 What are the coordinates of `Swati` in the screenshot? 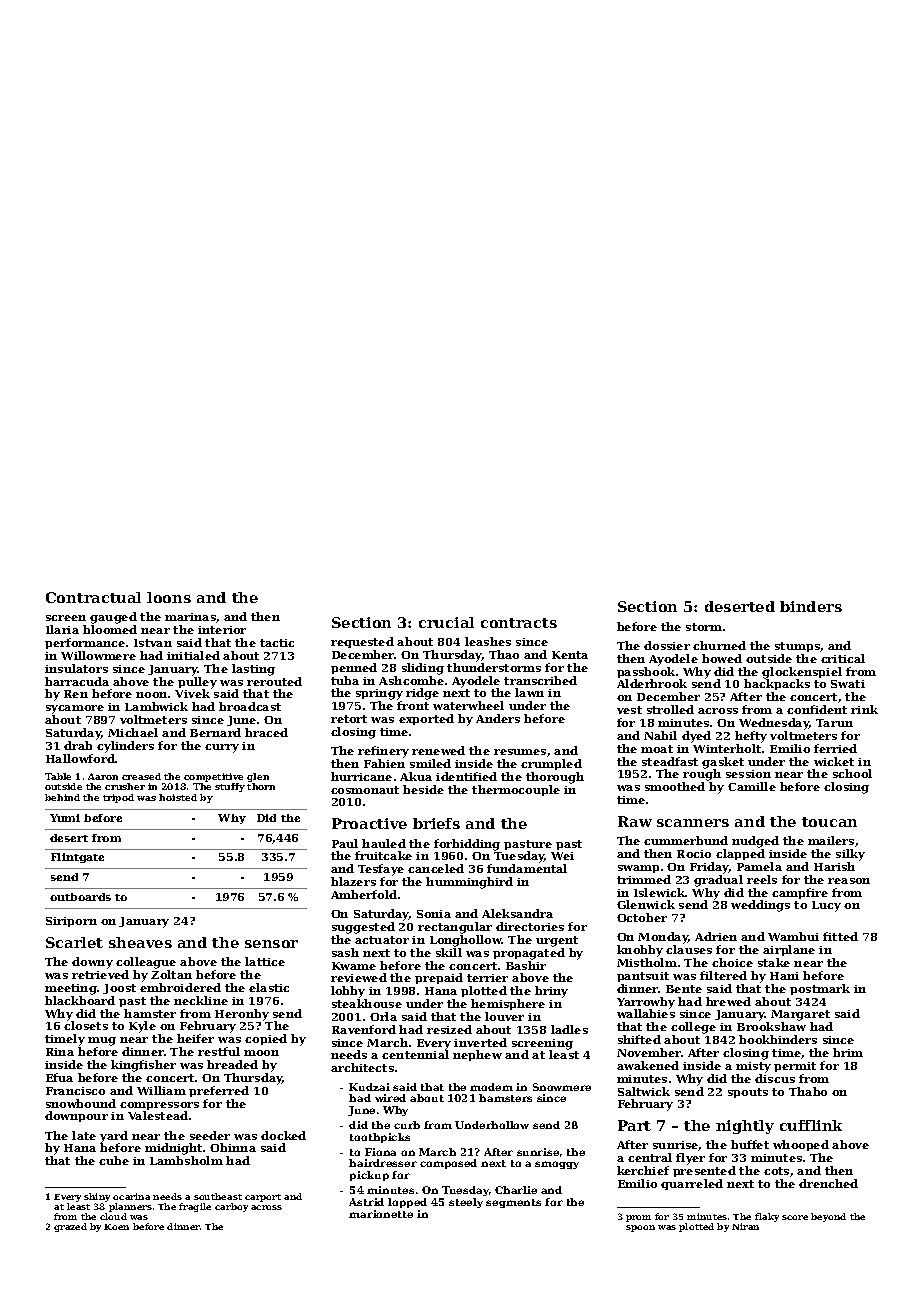 It's located at (848, 684).
